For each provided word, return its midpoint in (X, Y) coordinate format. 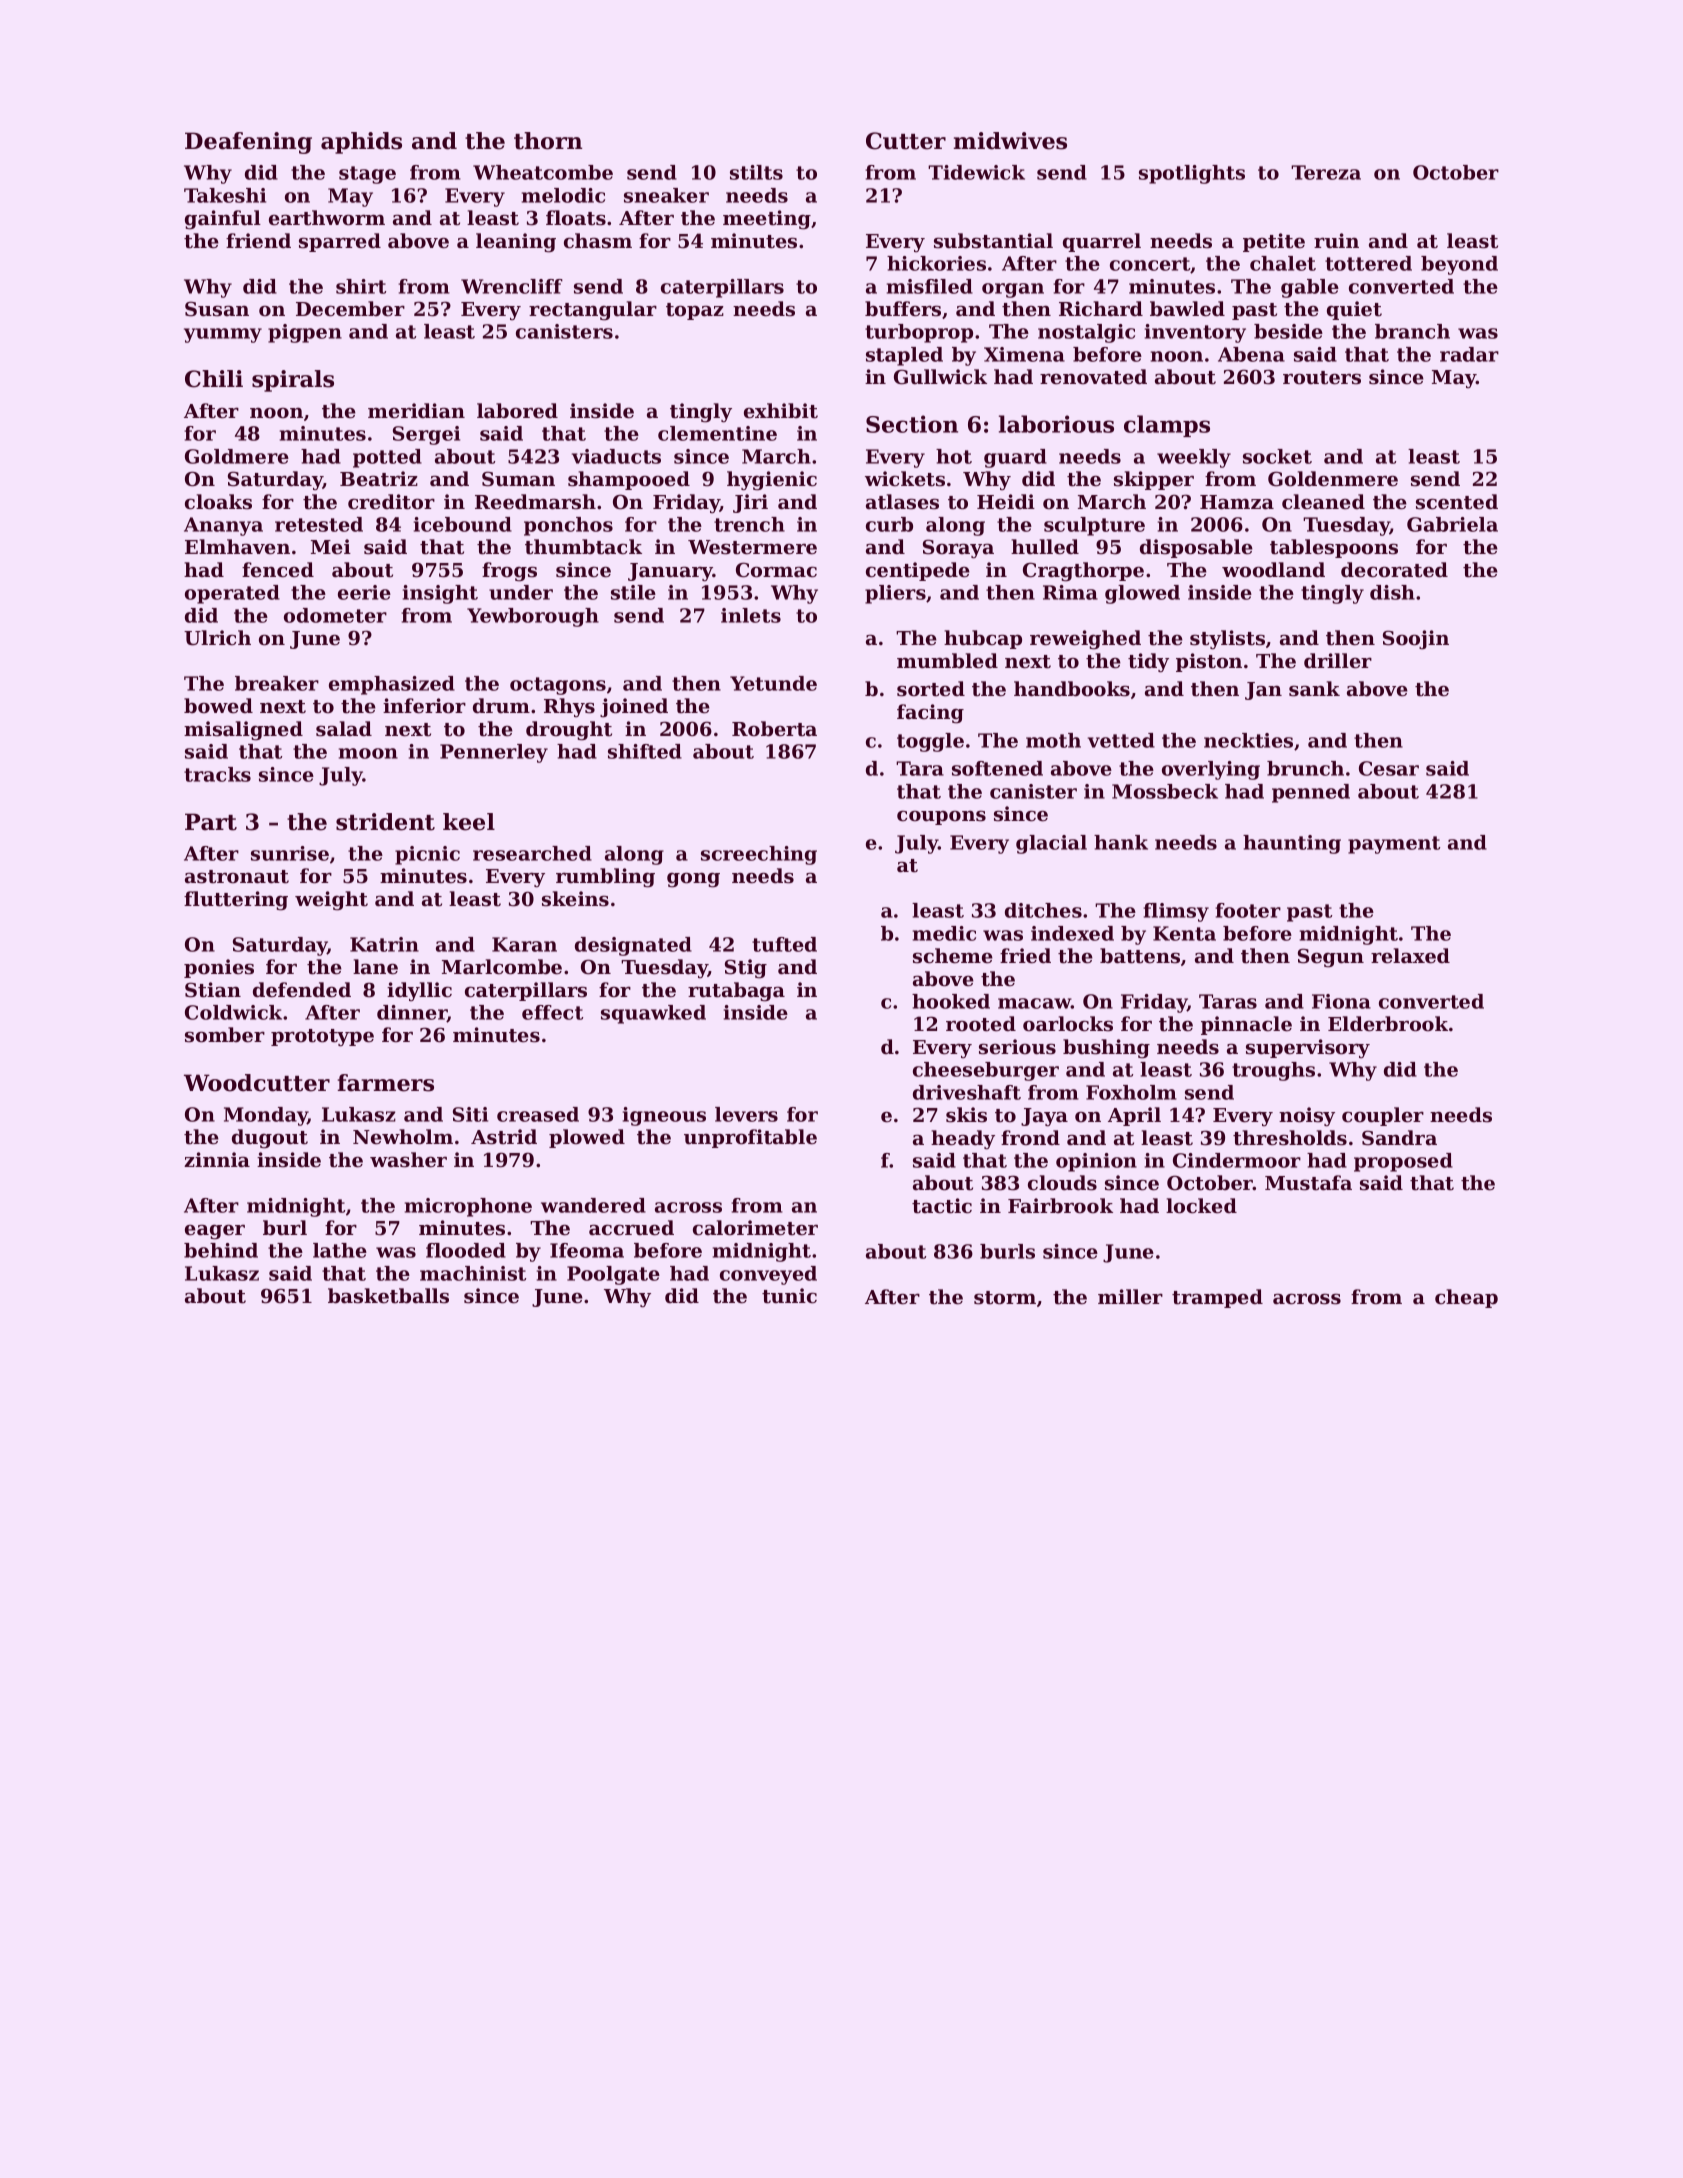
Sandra (1399, 1138)
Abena (1251, 354)
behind (221, 1250)
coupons (941, 818)
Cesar (1389, 768)
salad (344, 729)
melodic (563, 195)
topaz (695, 311)
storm (1005, 1298)
